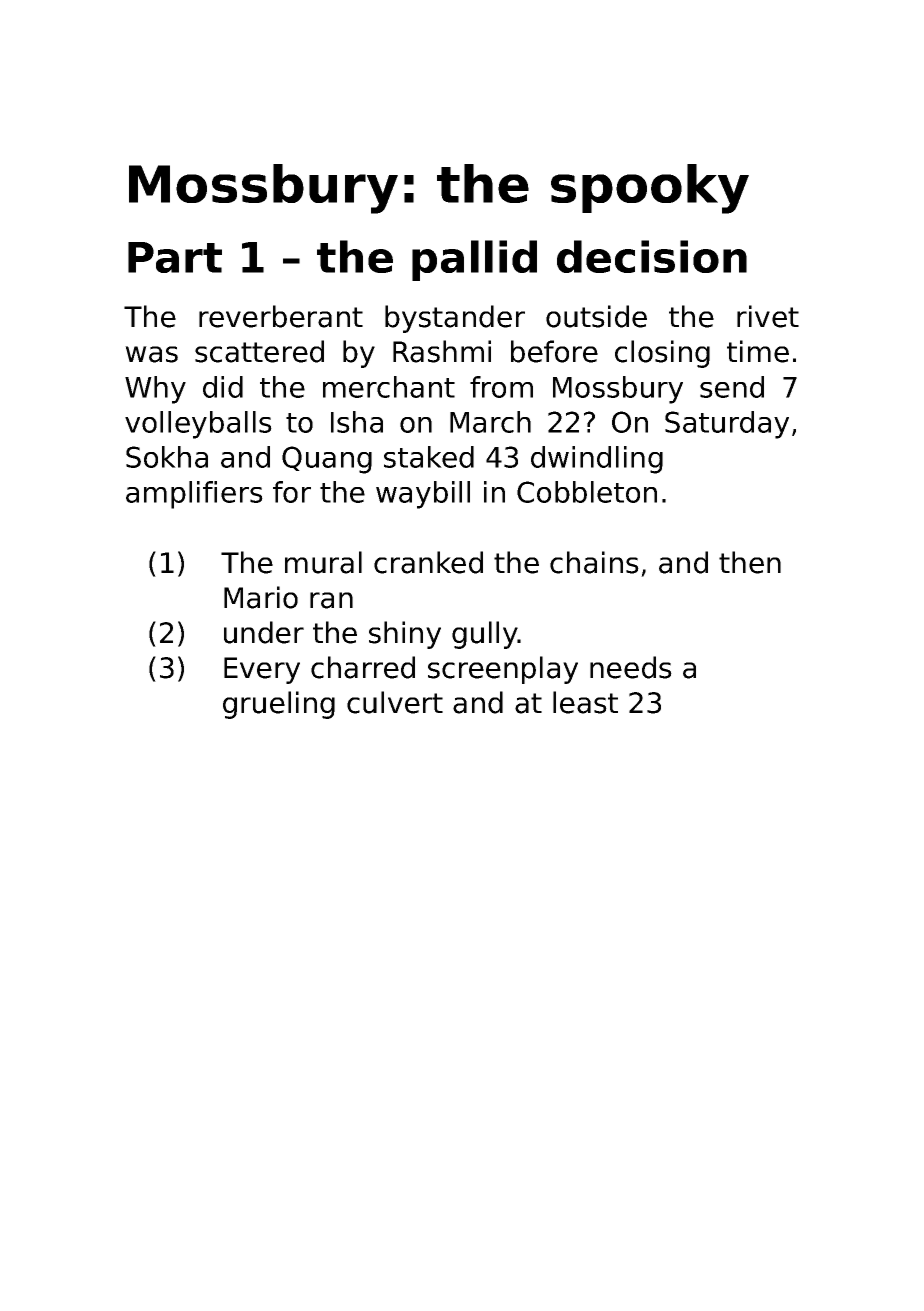 The image size is (924, 1311). What do you see at coordinates (261, 597) in the image?
I see `Mario` at bounding box center [261, 597].
